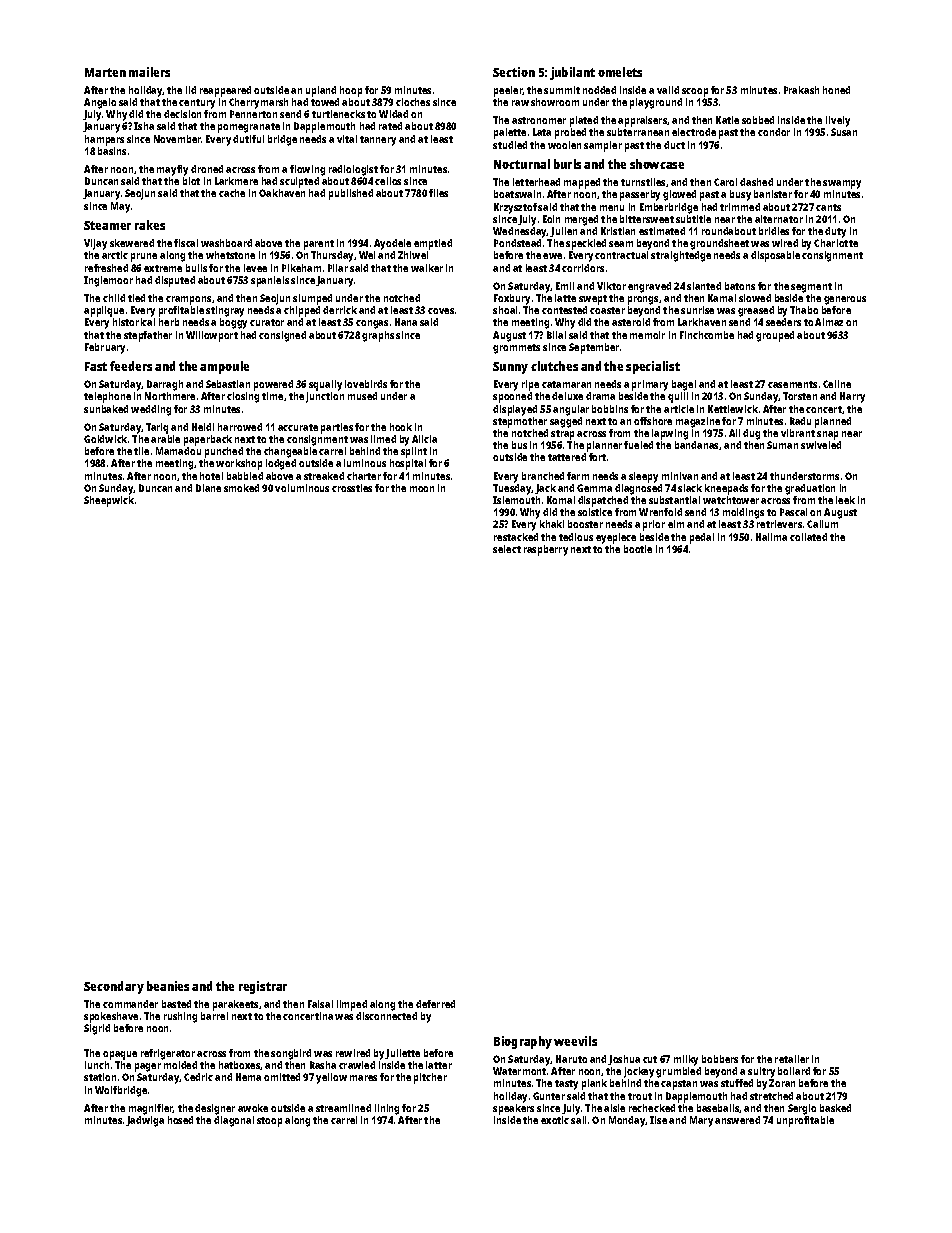 The width and height of the screenshot is (952, 1233). What do you see at coordinates (695, 92) in the screenshot?
I see `scoop` at bounding box center [695, 92].
